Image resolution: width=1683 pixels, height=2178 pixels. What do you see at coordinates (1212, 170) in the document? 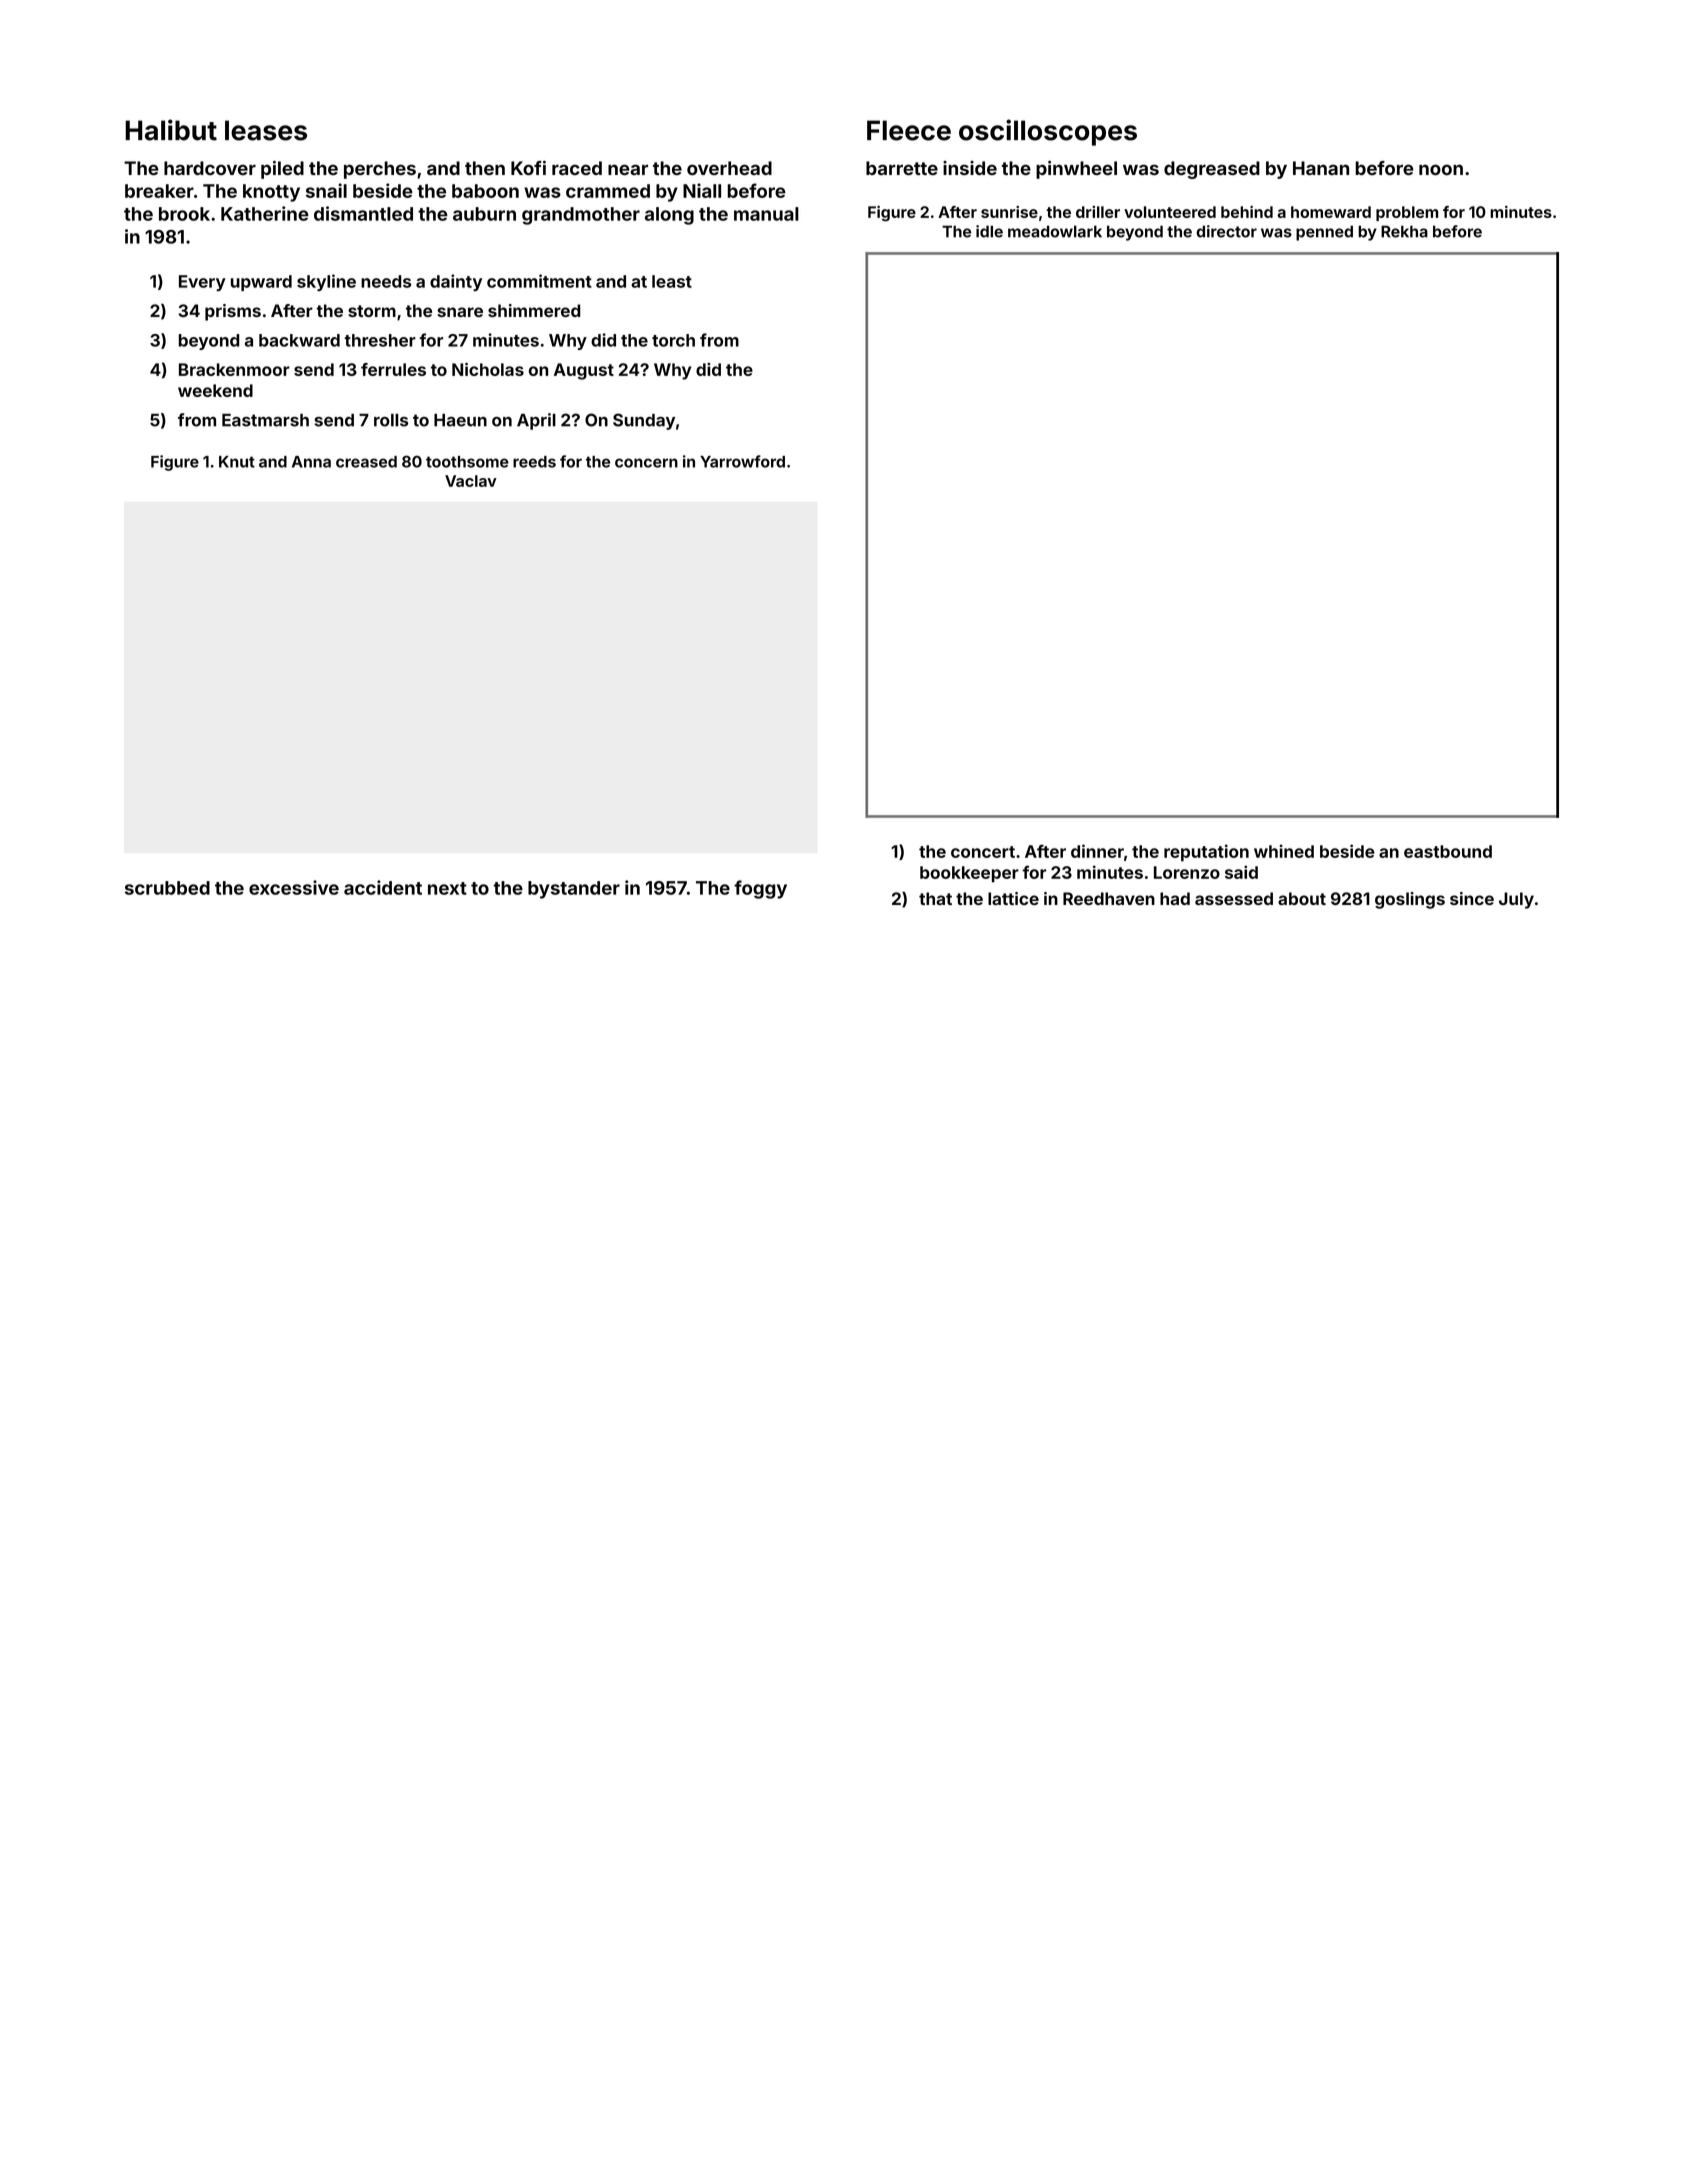
I see `degreased` at bounding box center [1212, 170].
